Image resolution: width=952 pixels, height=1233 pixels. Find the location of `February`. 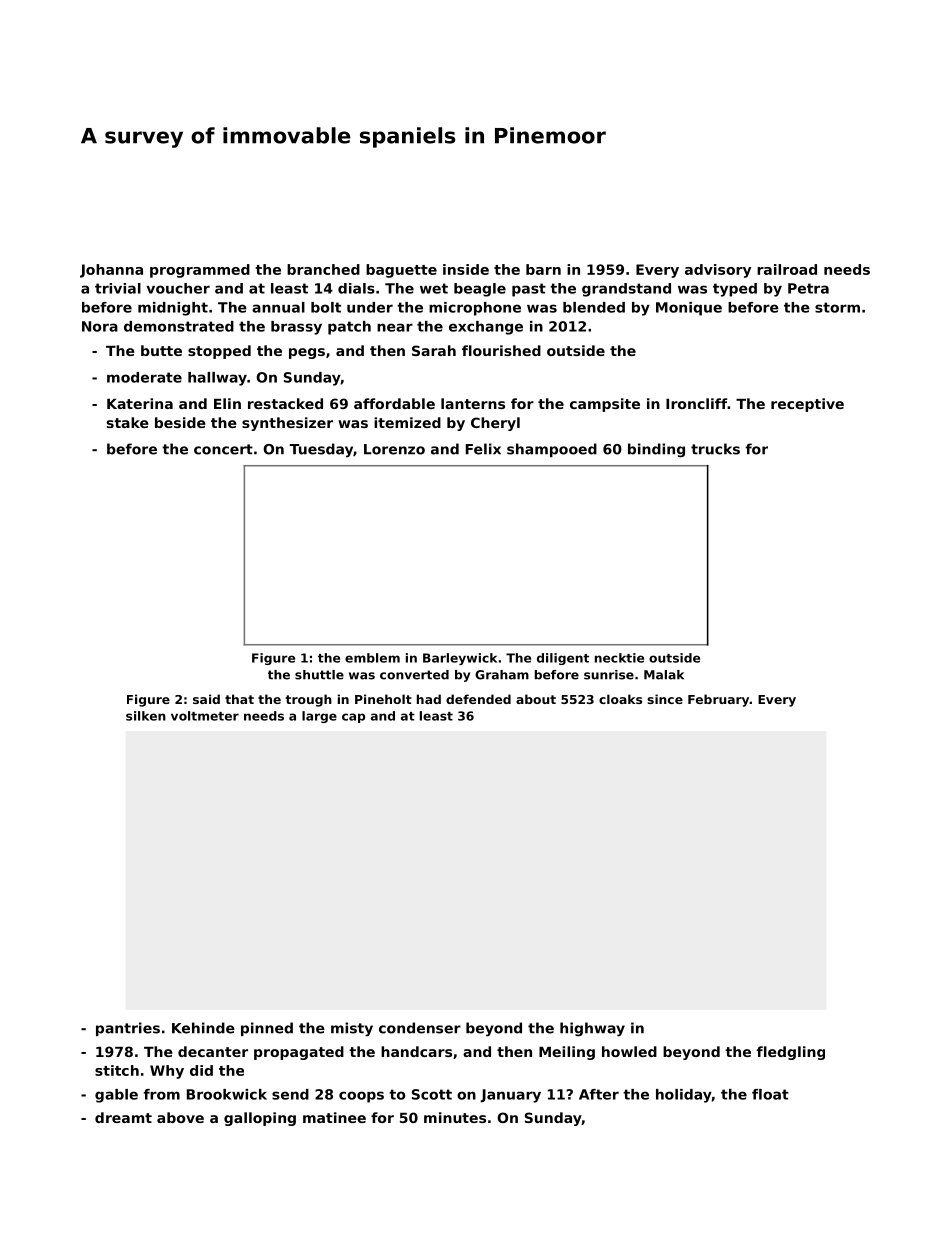

February is located at coordinates (719, 700).
